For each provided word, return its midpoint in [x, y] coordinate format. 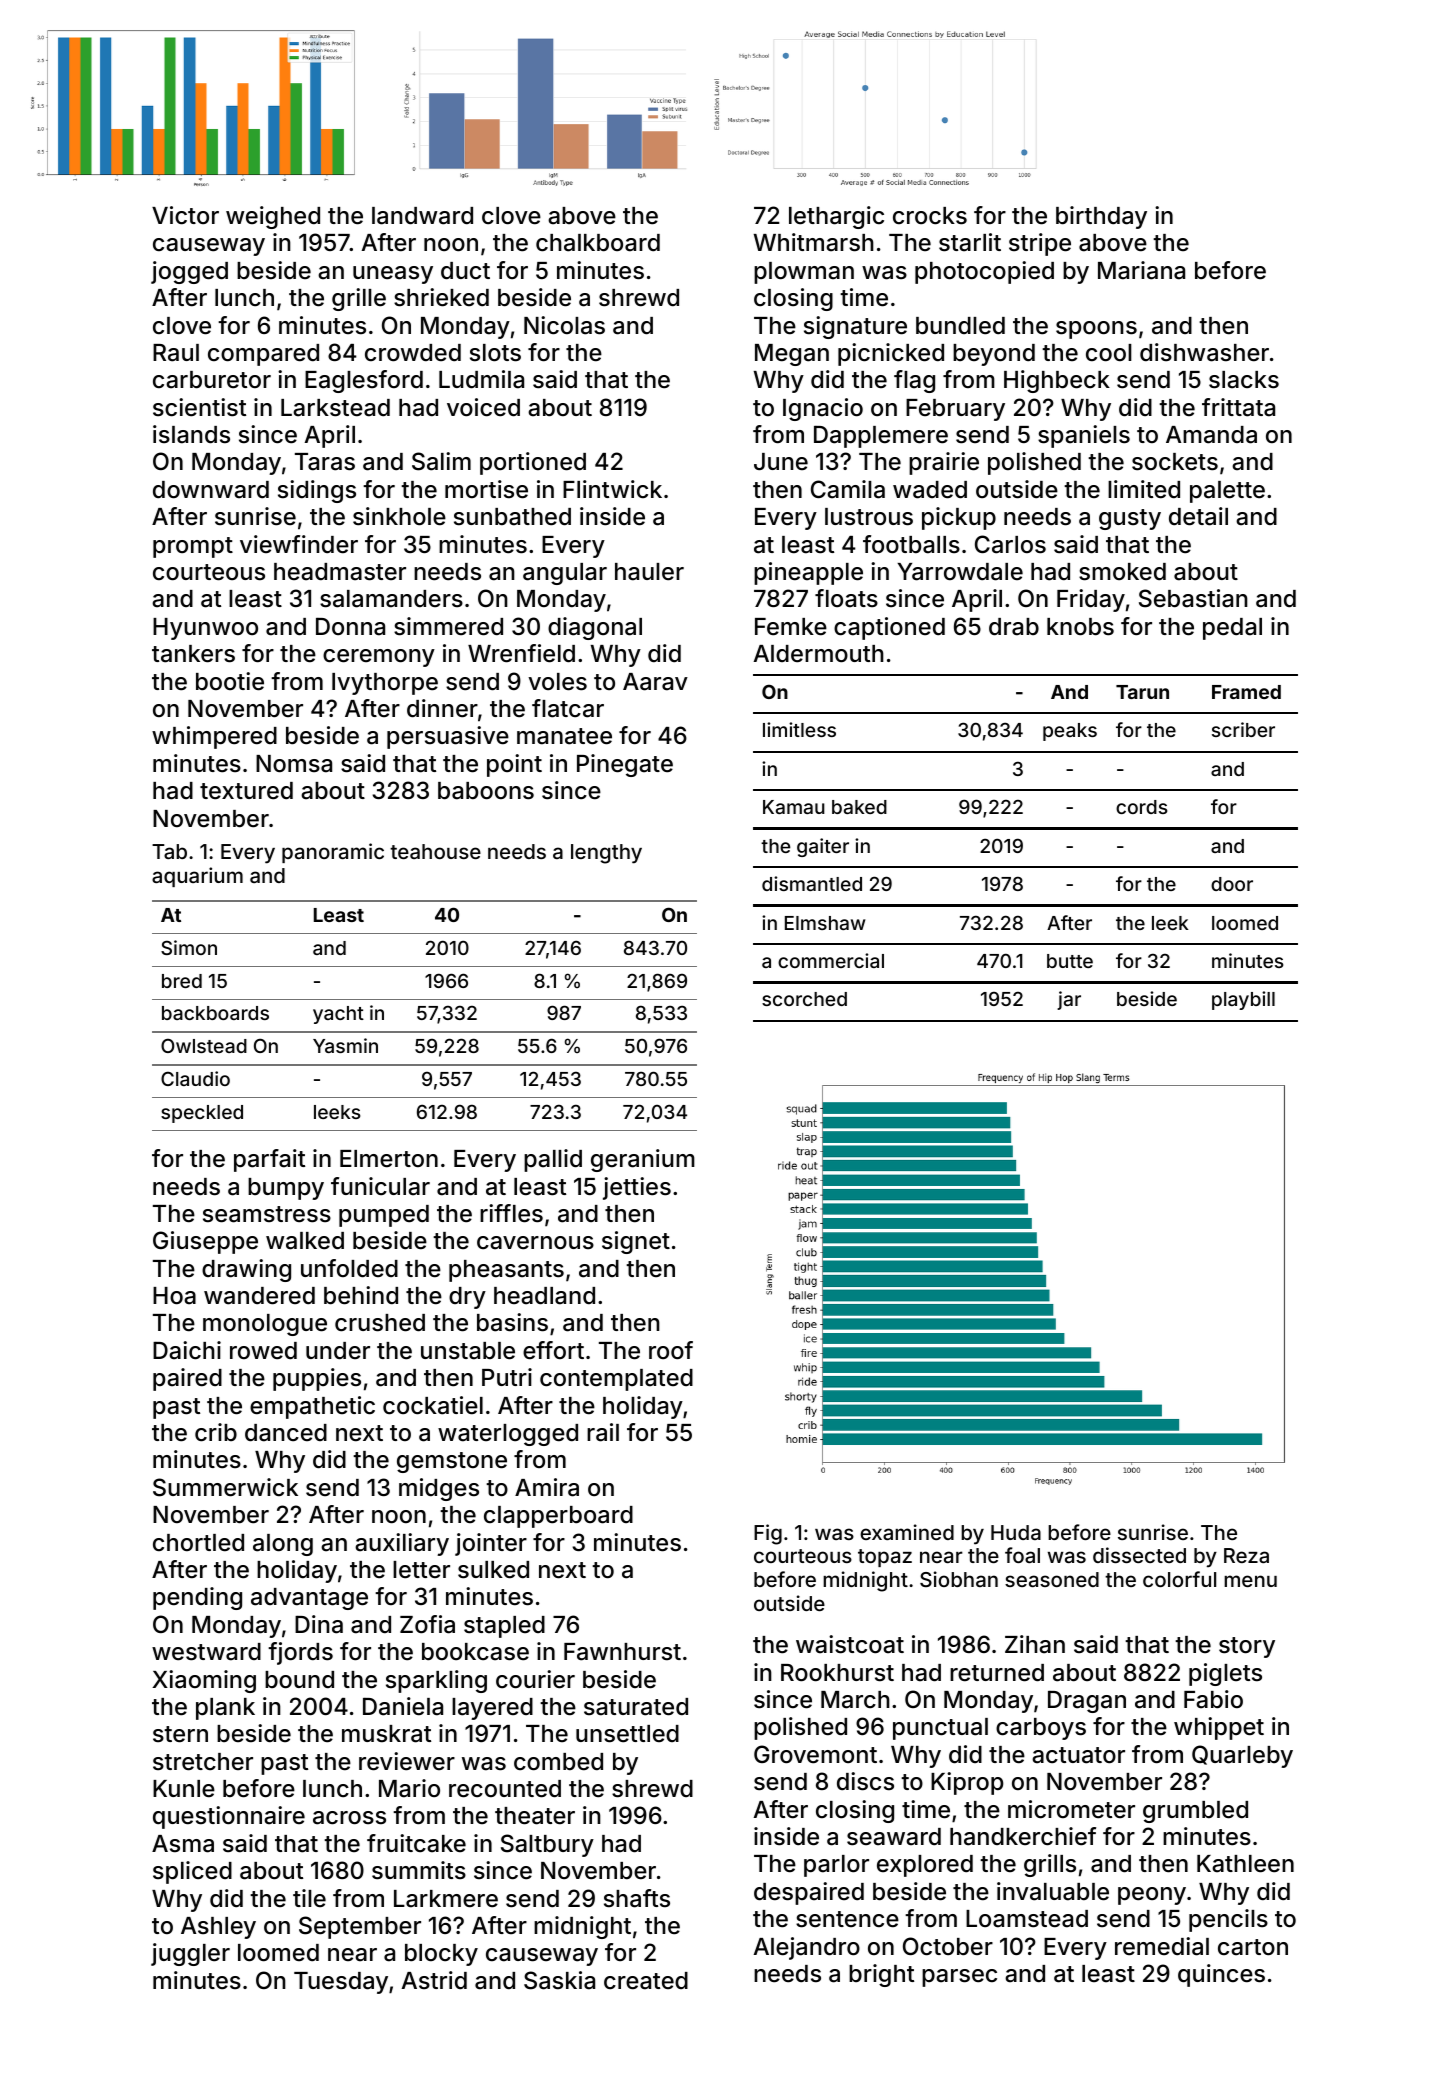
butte [1070, 961]
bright [881, 1975]
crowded [413, 353]
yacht [338, 1015]
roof [671, 1350]
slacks [1244, 380]
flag [914, 381]
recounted [505, 1789]
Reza [1246, 1555]
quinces [1221, 1975]
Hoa [174, 1296]
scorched [804, 999]
